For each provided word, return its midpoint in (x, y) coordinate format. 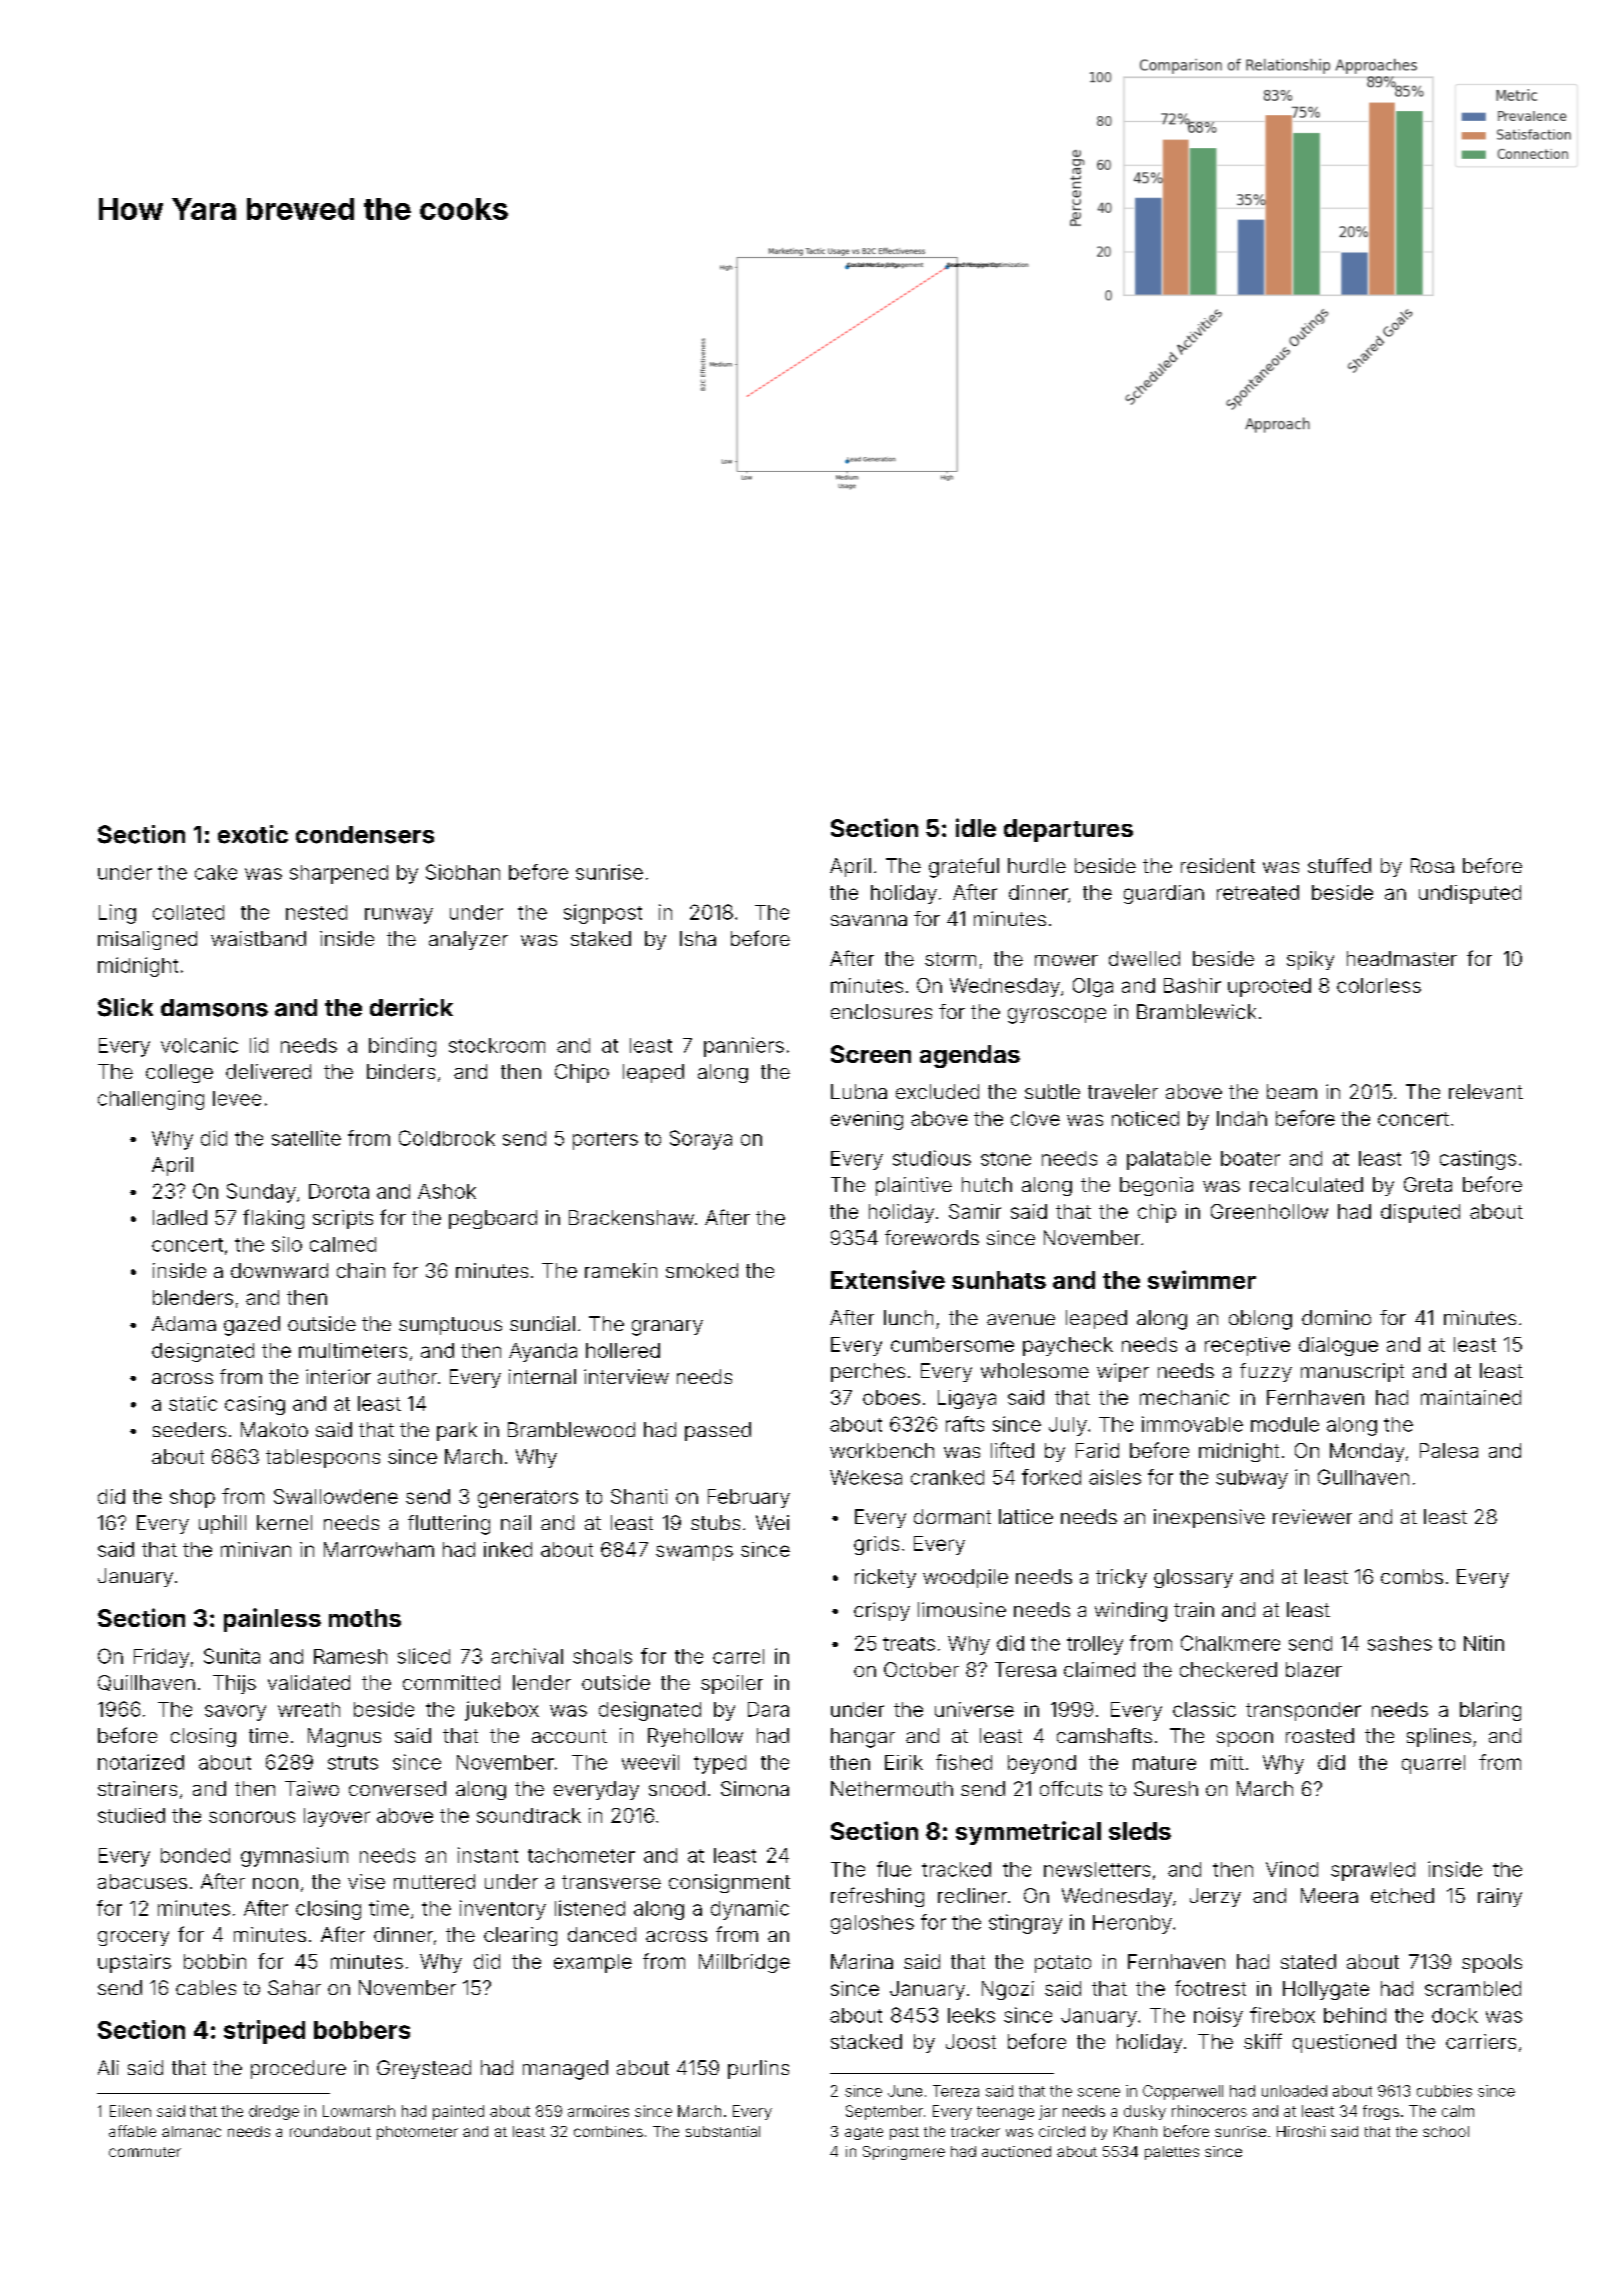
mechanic (1184, 1397)
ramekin (621, 1270)
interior (338, 1376)
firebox (1282, 2015)
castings (1478, 1160)
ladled (180, 1217)
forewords (932, 1237)
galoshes (872, 1924)
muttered (434, 1881)
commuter (145, 2152)
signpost (603, 914)
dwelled (1144, 958)
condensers (365, 835)
